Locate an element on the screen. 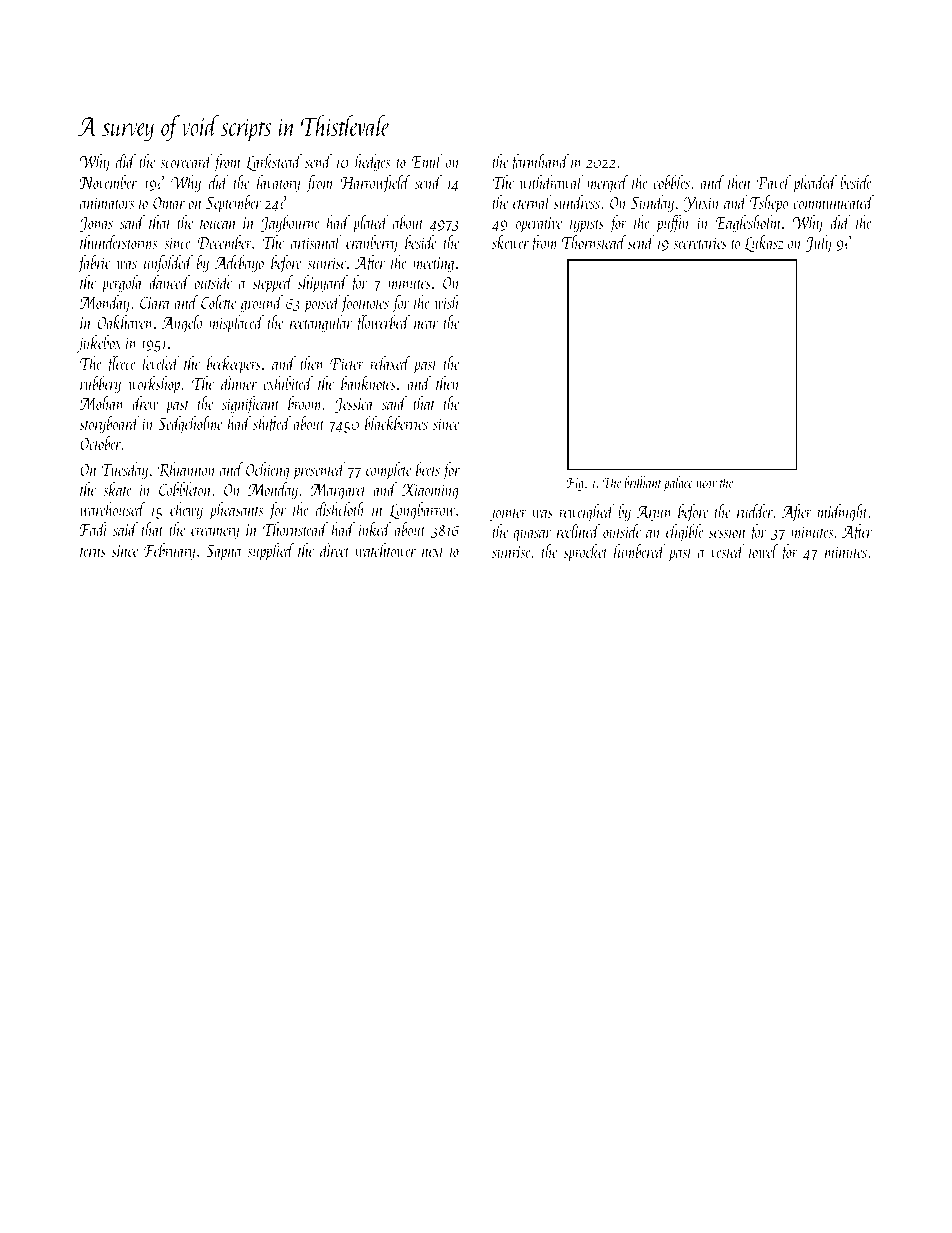  Emil is located at coordinates (427, 161).
